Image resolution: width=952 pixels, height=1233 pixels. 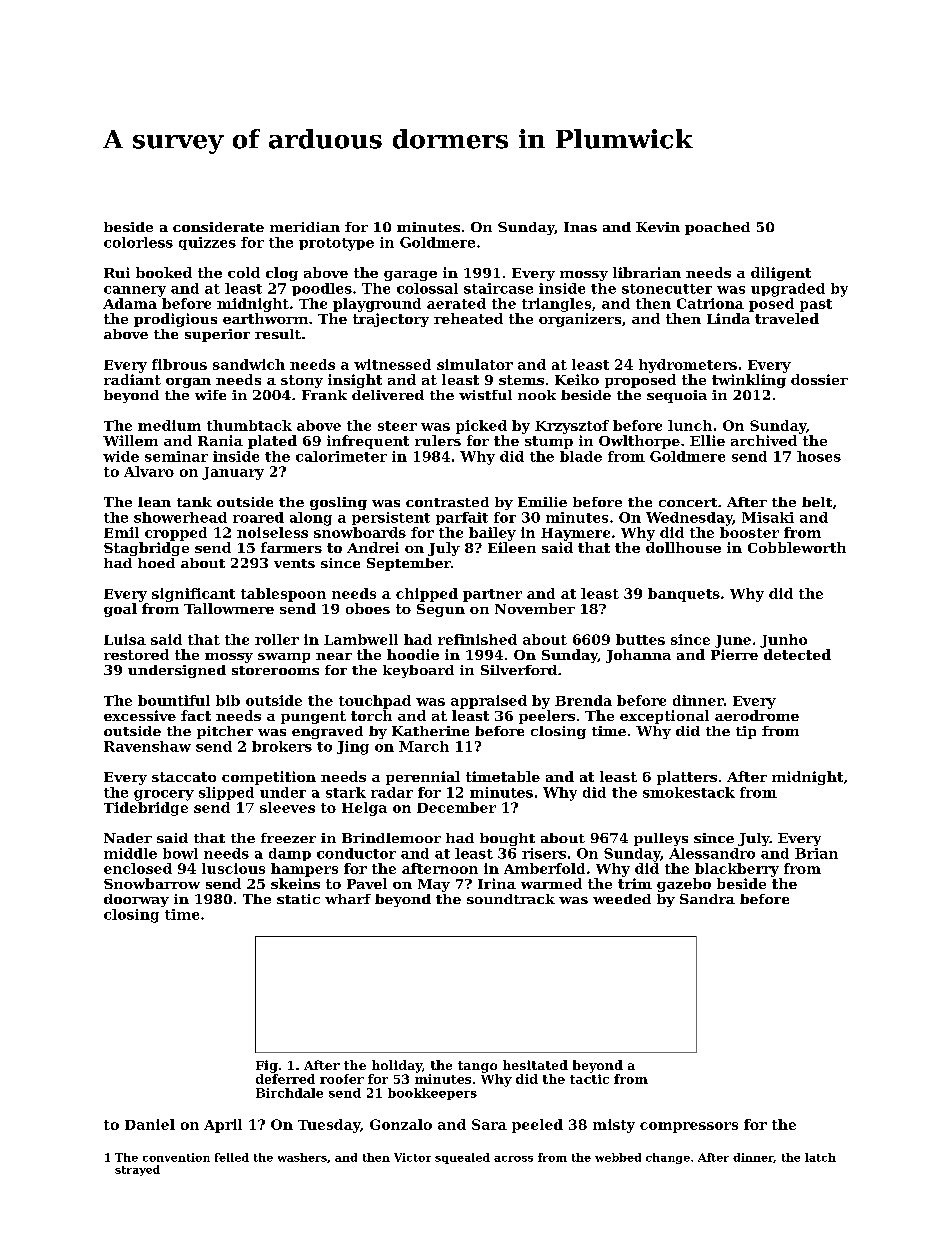 I want to click on dossier, so click(x=819, y=379).
